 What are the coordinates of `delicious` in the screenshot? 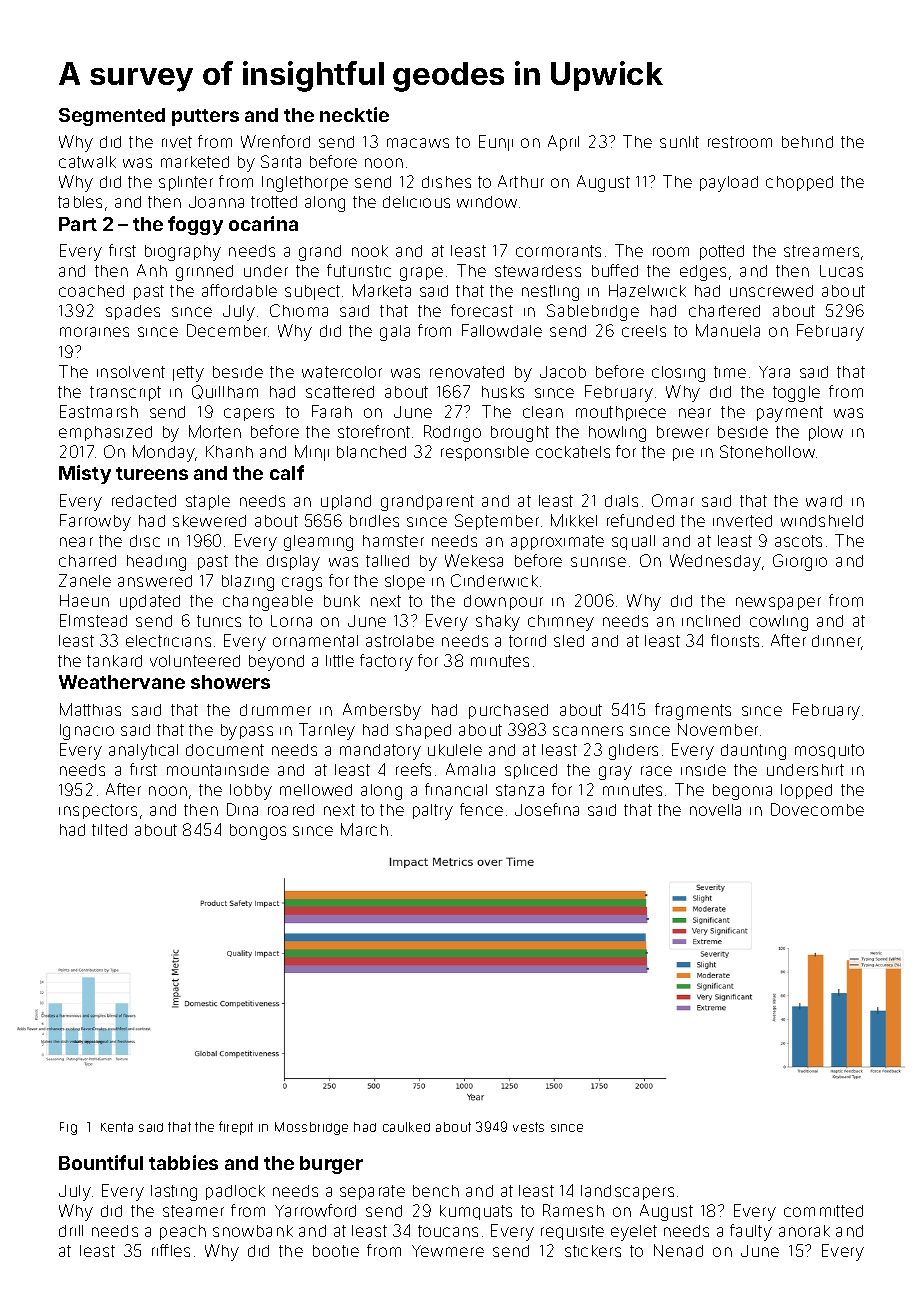 It's located at (416, 202).
